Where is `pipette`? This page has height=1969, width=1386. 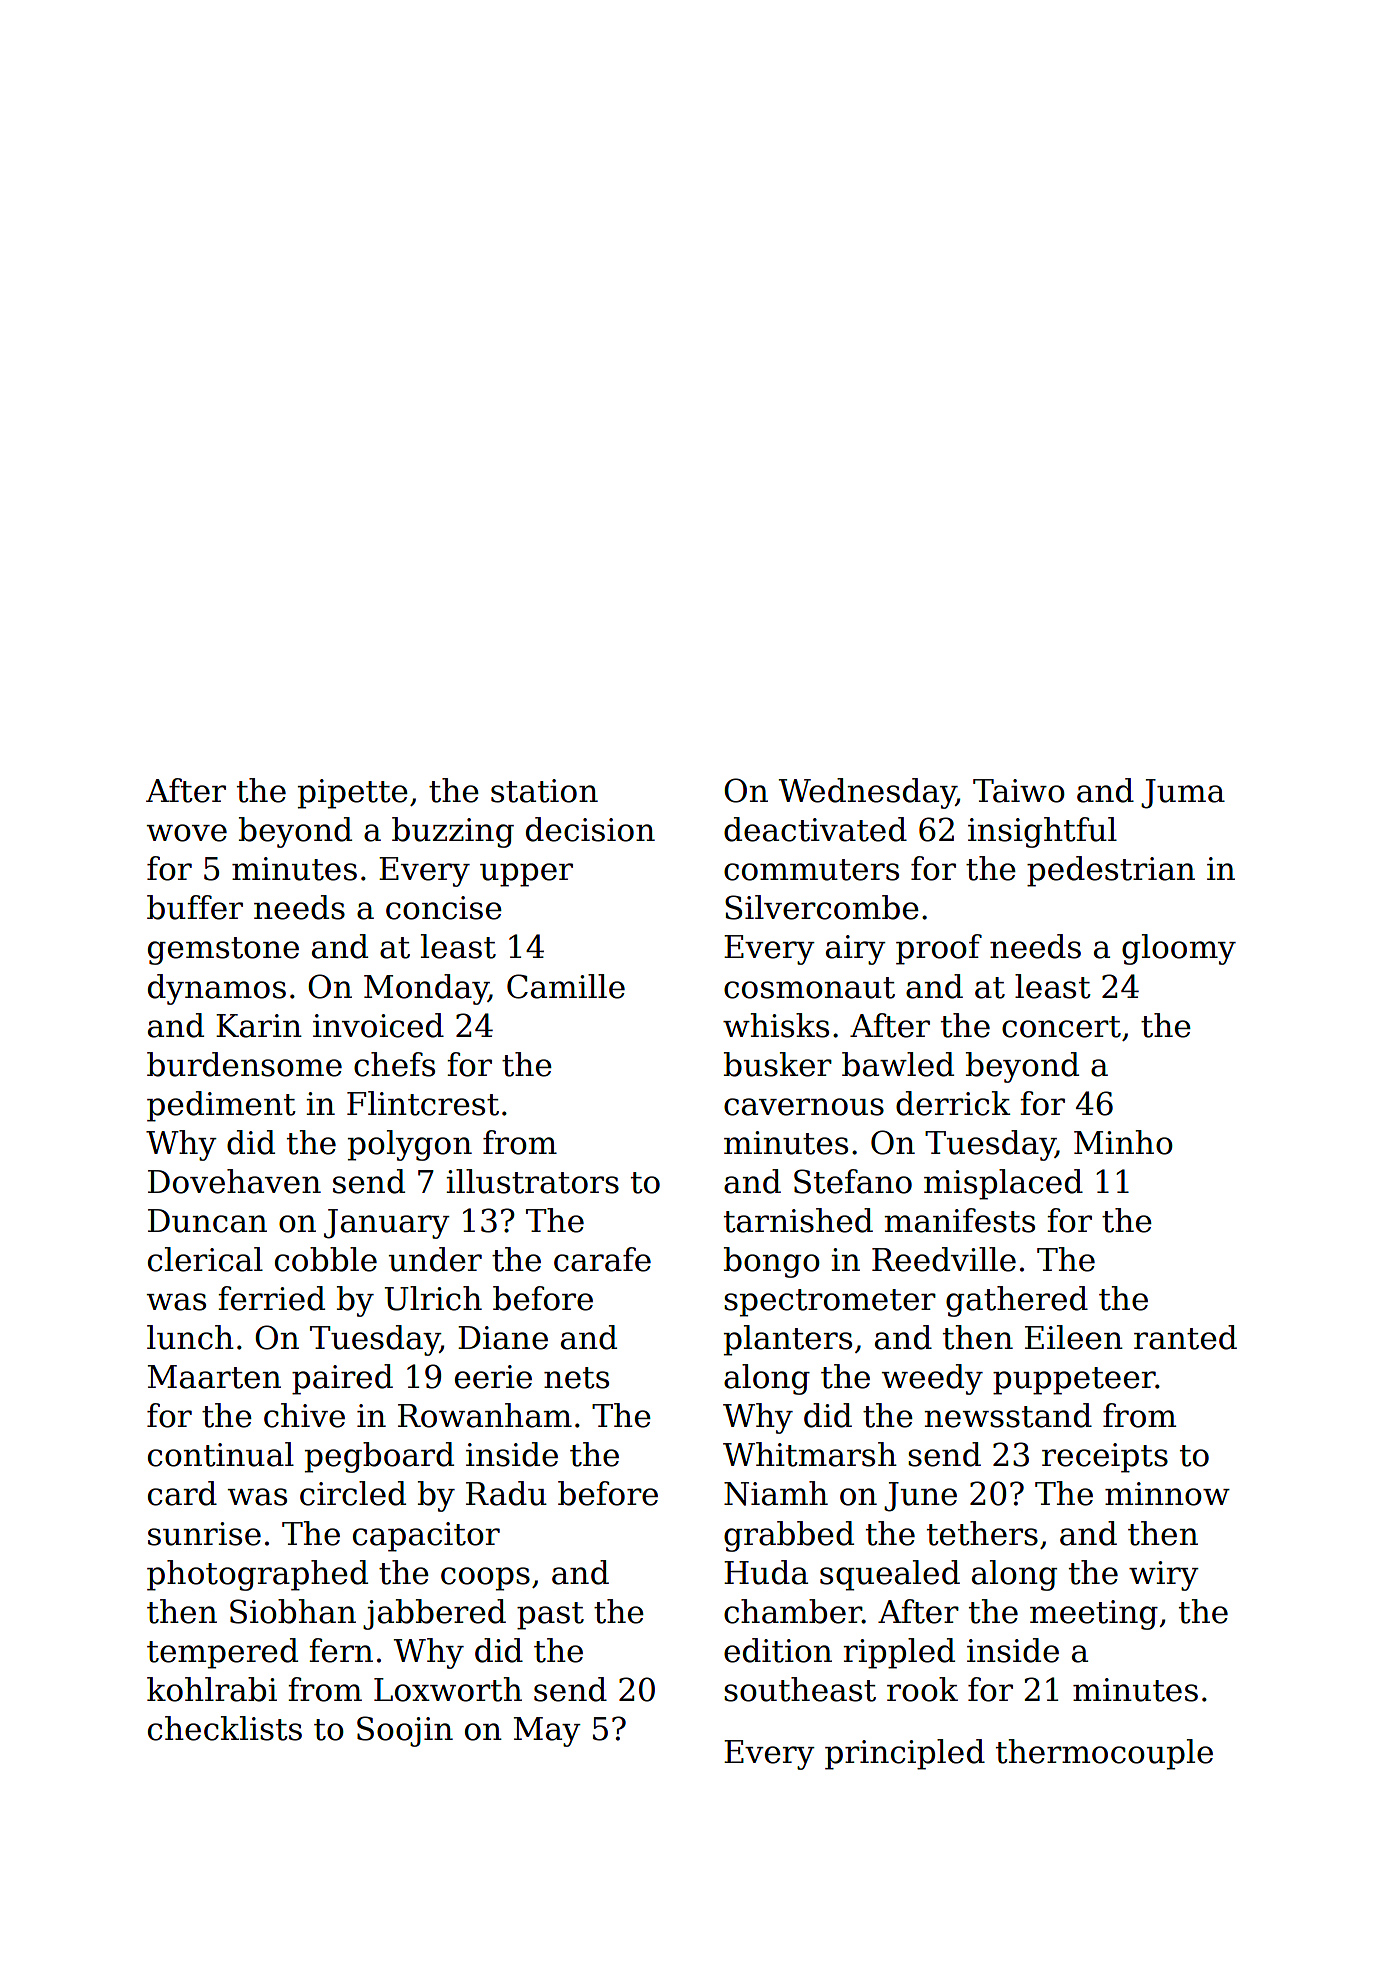
pipette is located at coordinates (353, 794).
